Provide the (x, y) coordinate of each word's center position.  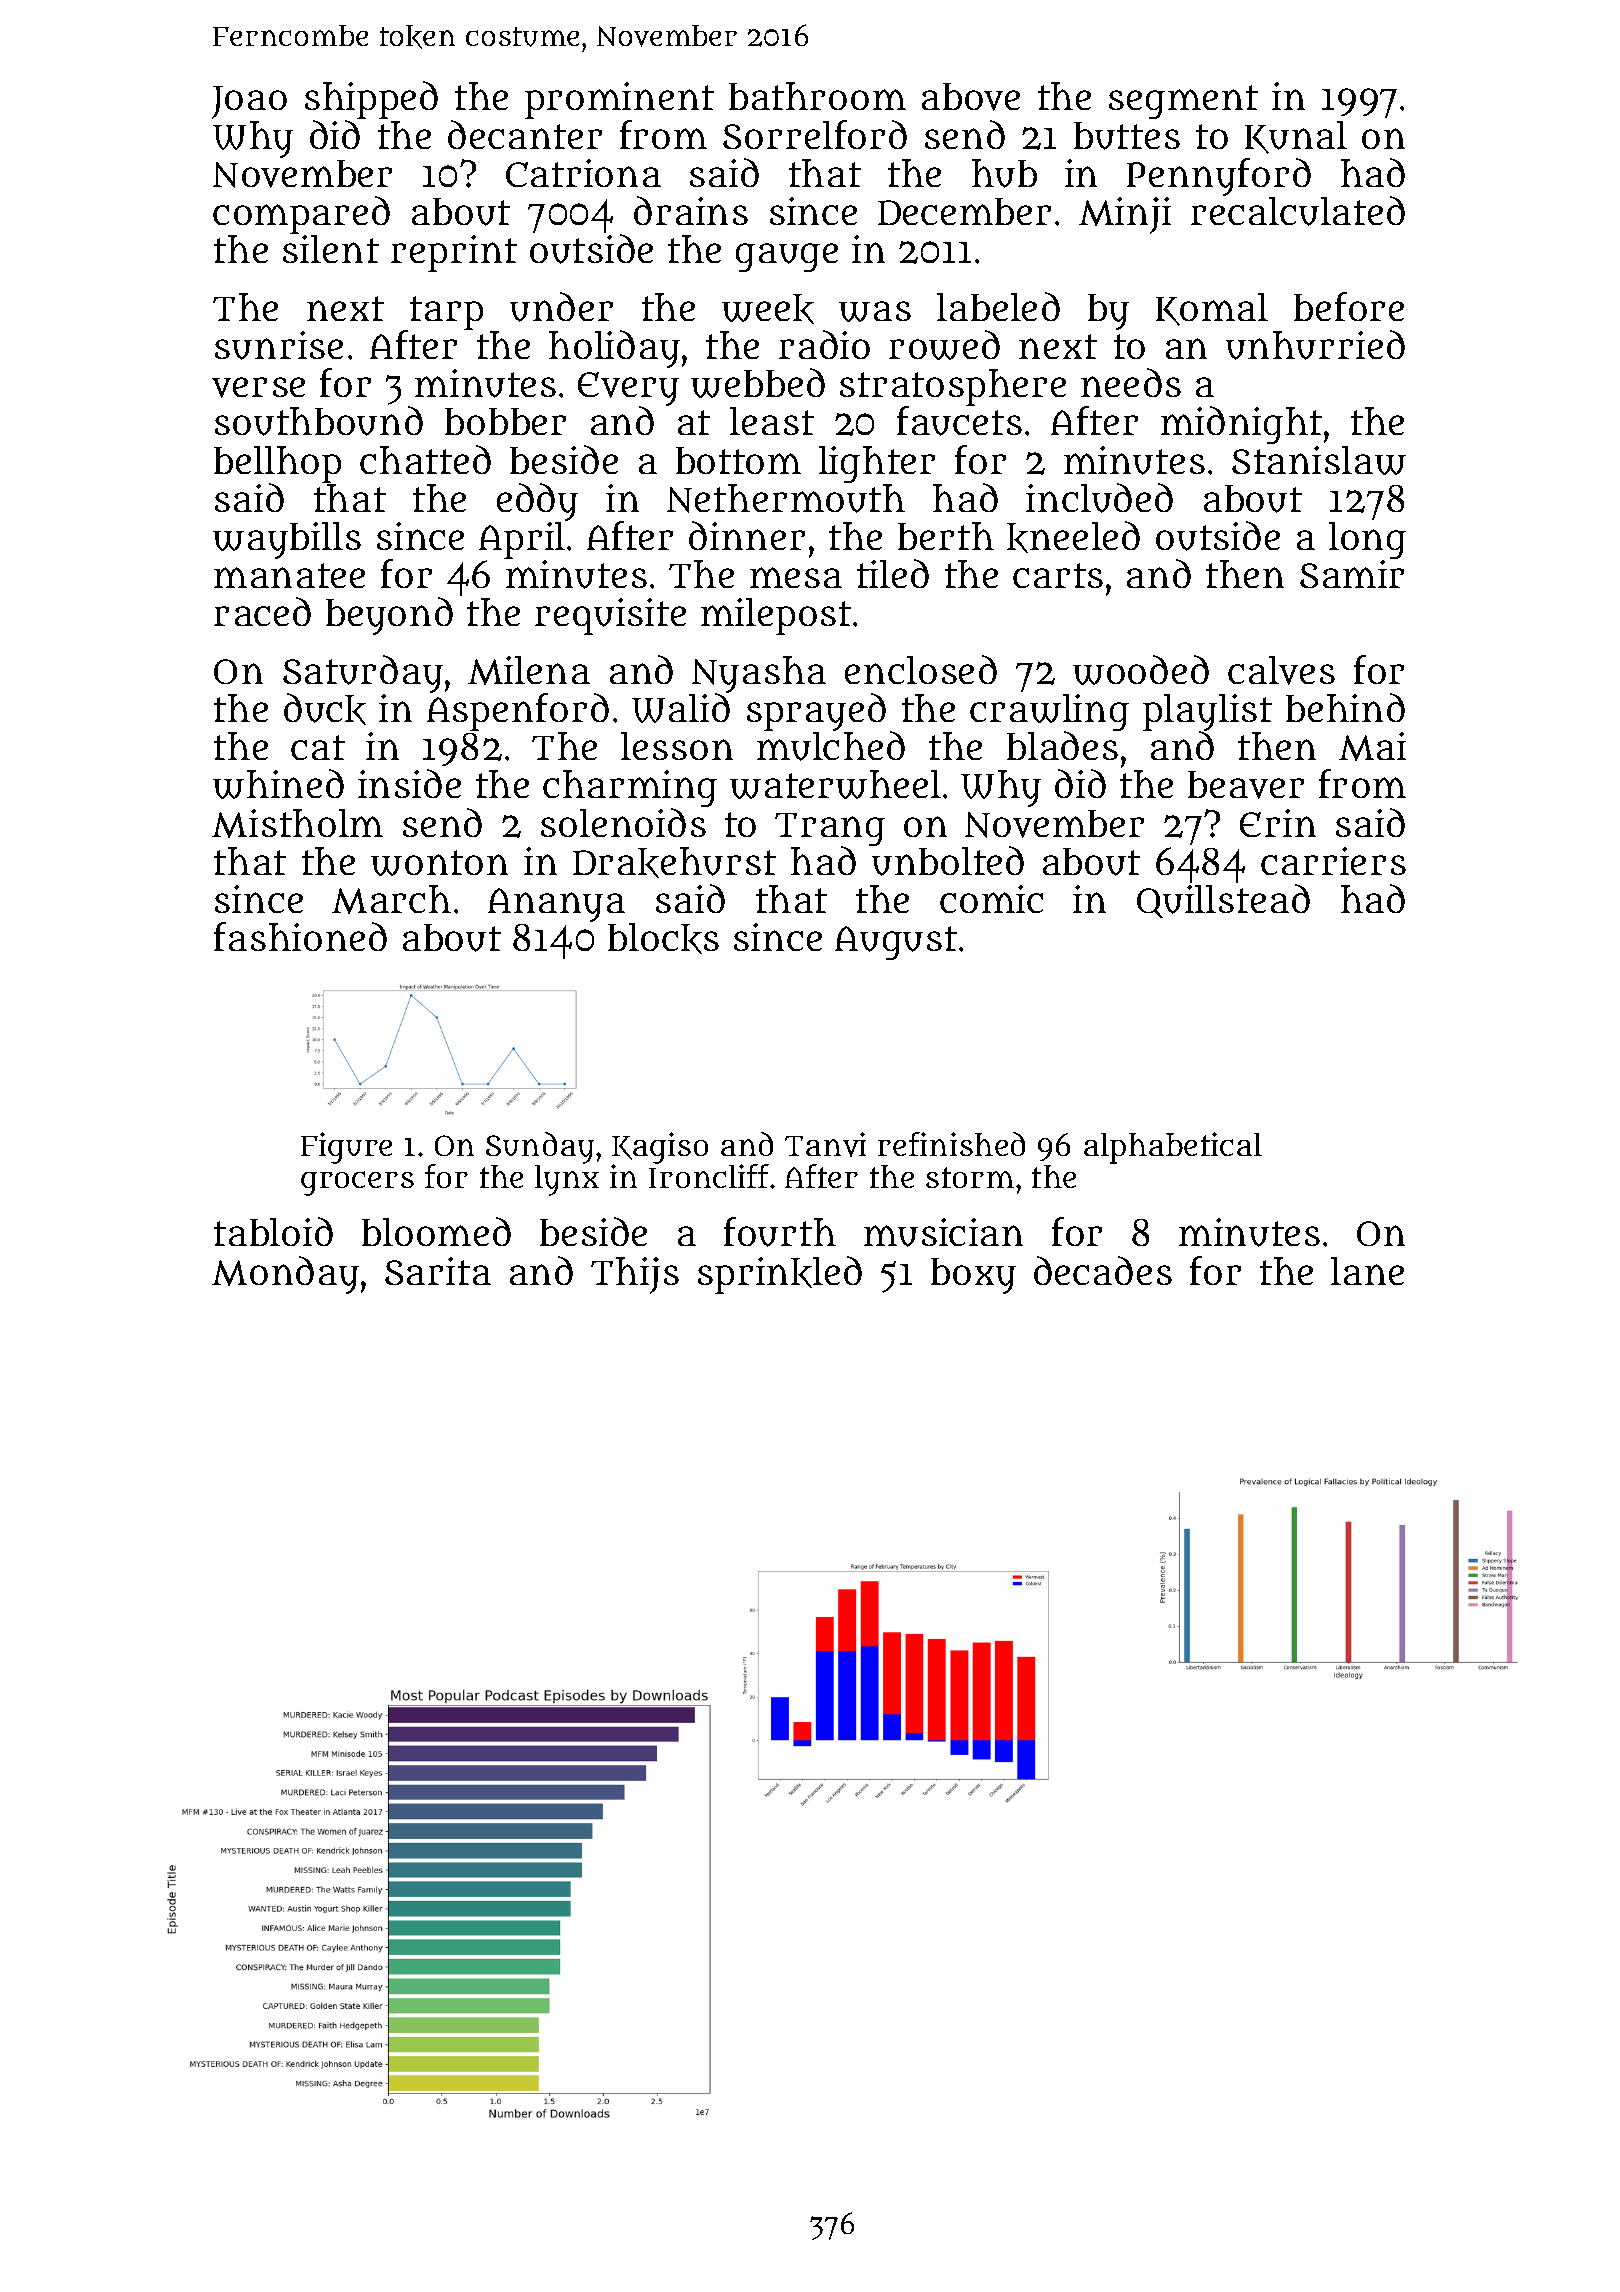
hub (1004, 173)
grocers (357, 1183)
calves (1281, 670)
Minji (1125, 215)
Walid (681, 708)
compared (301, 215)
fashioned (300, 936)
